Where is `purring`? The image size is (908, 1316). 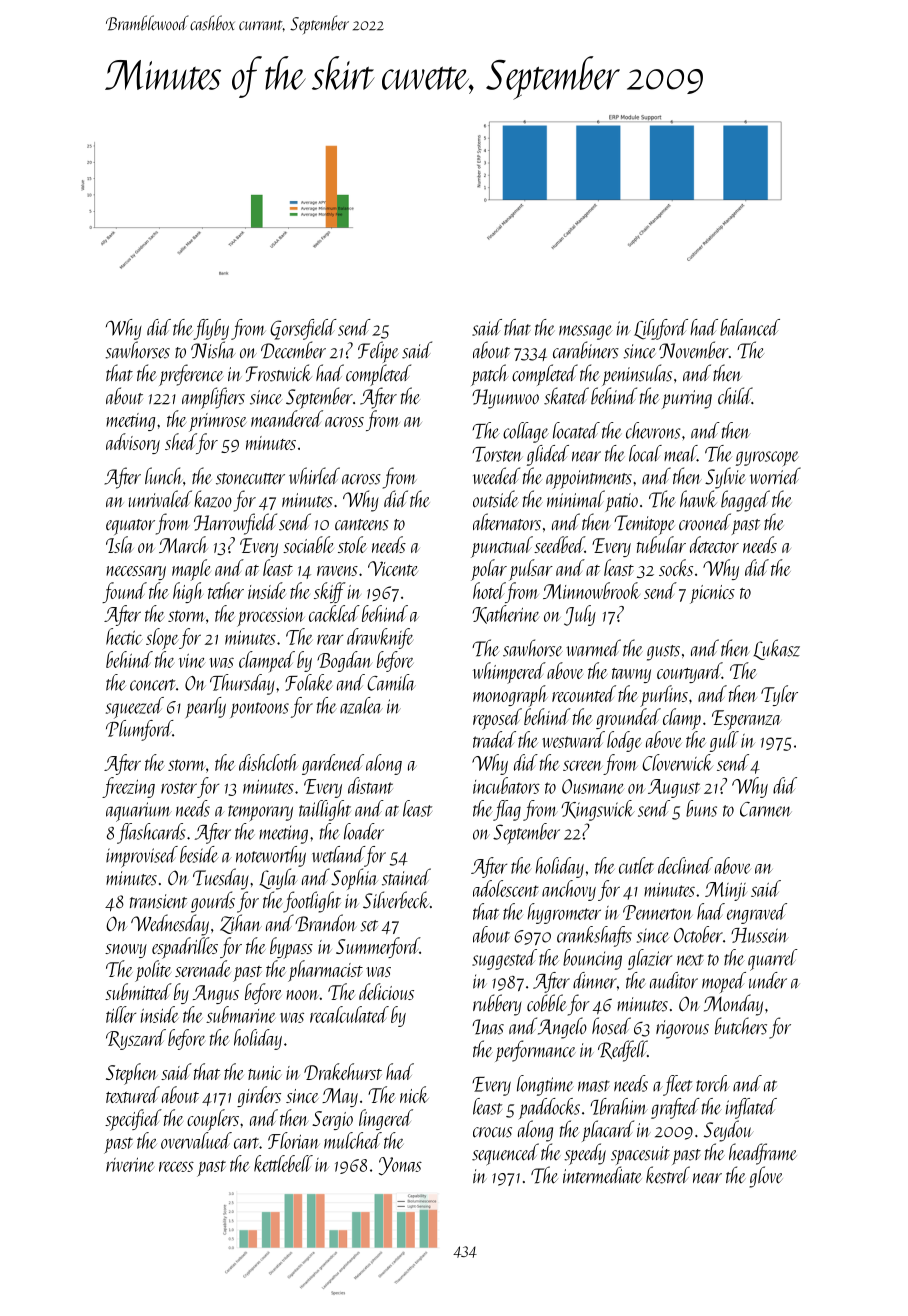 purring is located at coordinates (687, 399).
